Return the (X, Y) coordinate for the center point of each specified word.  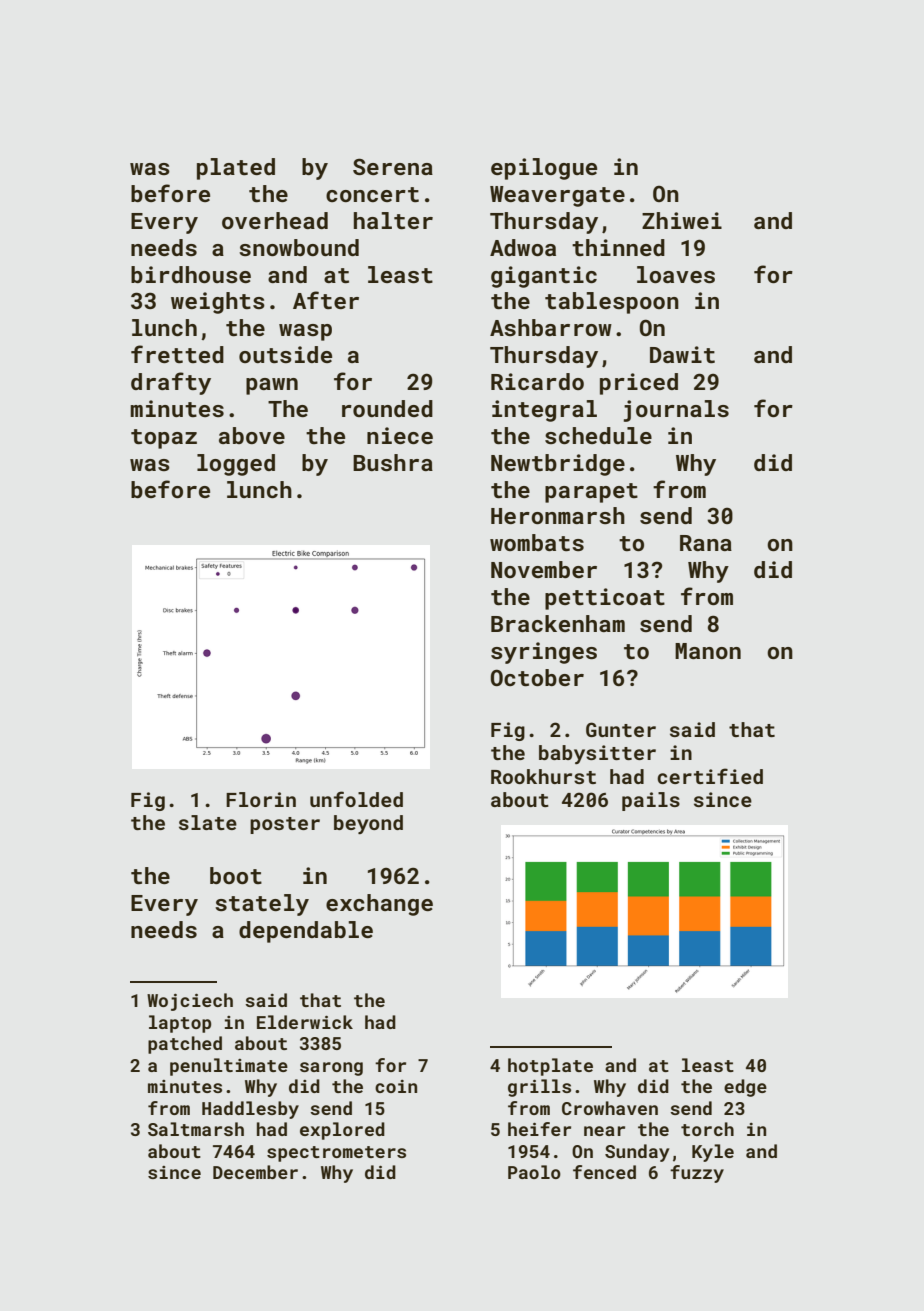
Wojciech (190, 1002)
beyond (368, 824)
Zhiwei (682, 220)
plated (236, 169)
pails (651, 801)
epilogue (544, 169)
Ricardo (537, 381)
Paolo (534, 1172)
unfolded (356, 799)
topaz (164, 439)
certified (710, 776)
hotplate (550, 1067)
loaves (676, 274)
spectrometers (336, 1154)
